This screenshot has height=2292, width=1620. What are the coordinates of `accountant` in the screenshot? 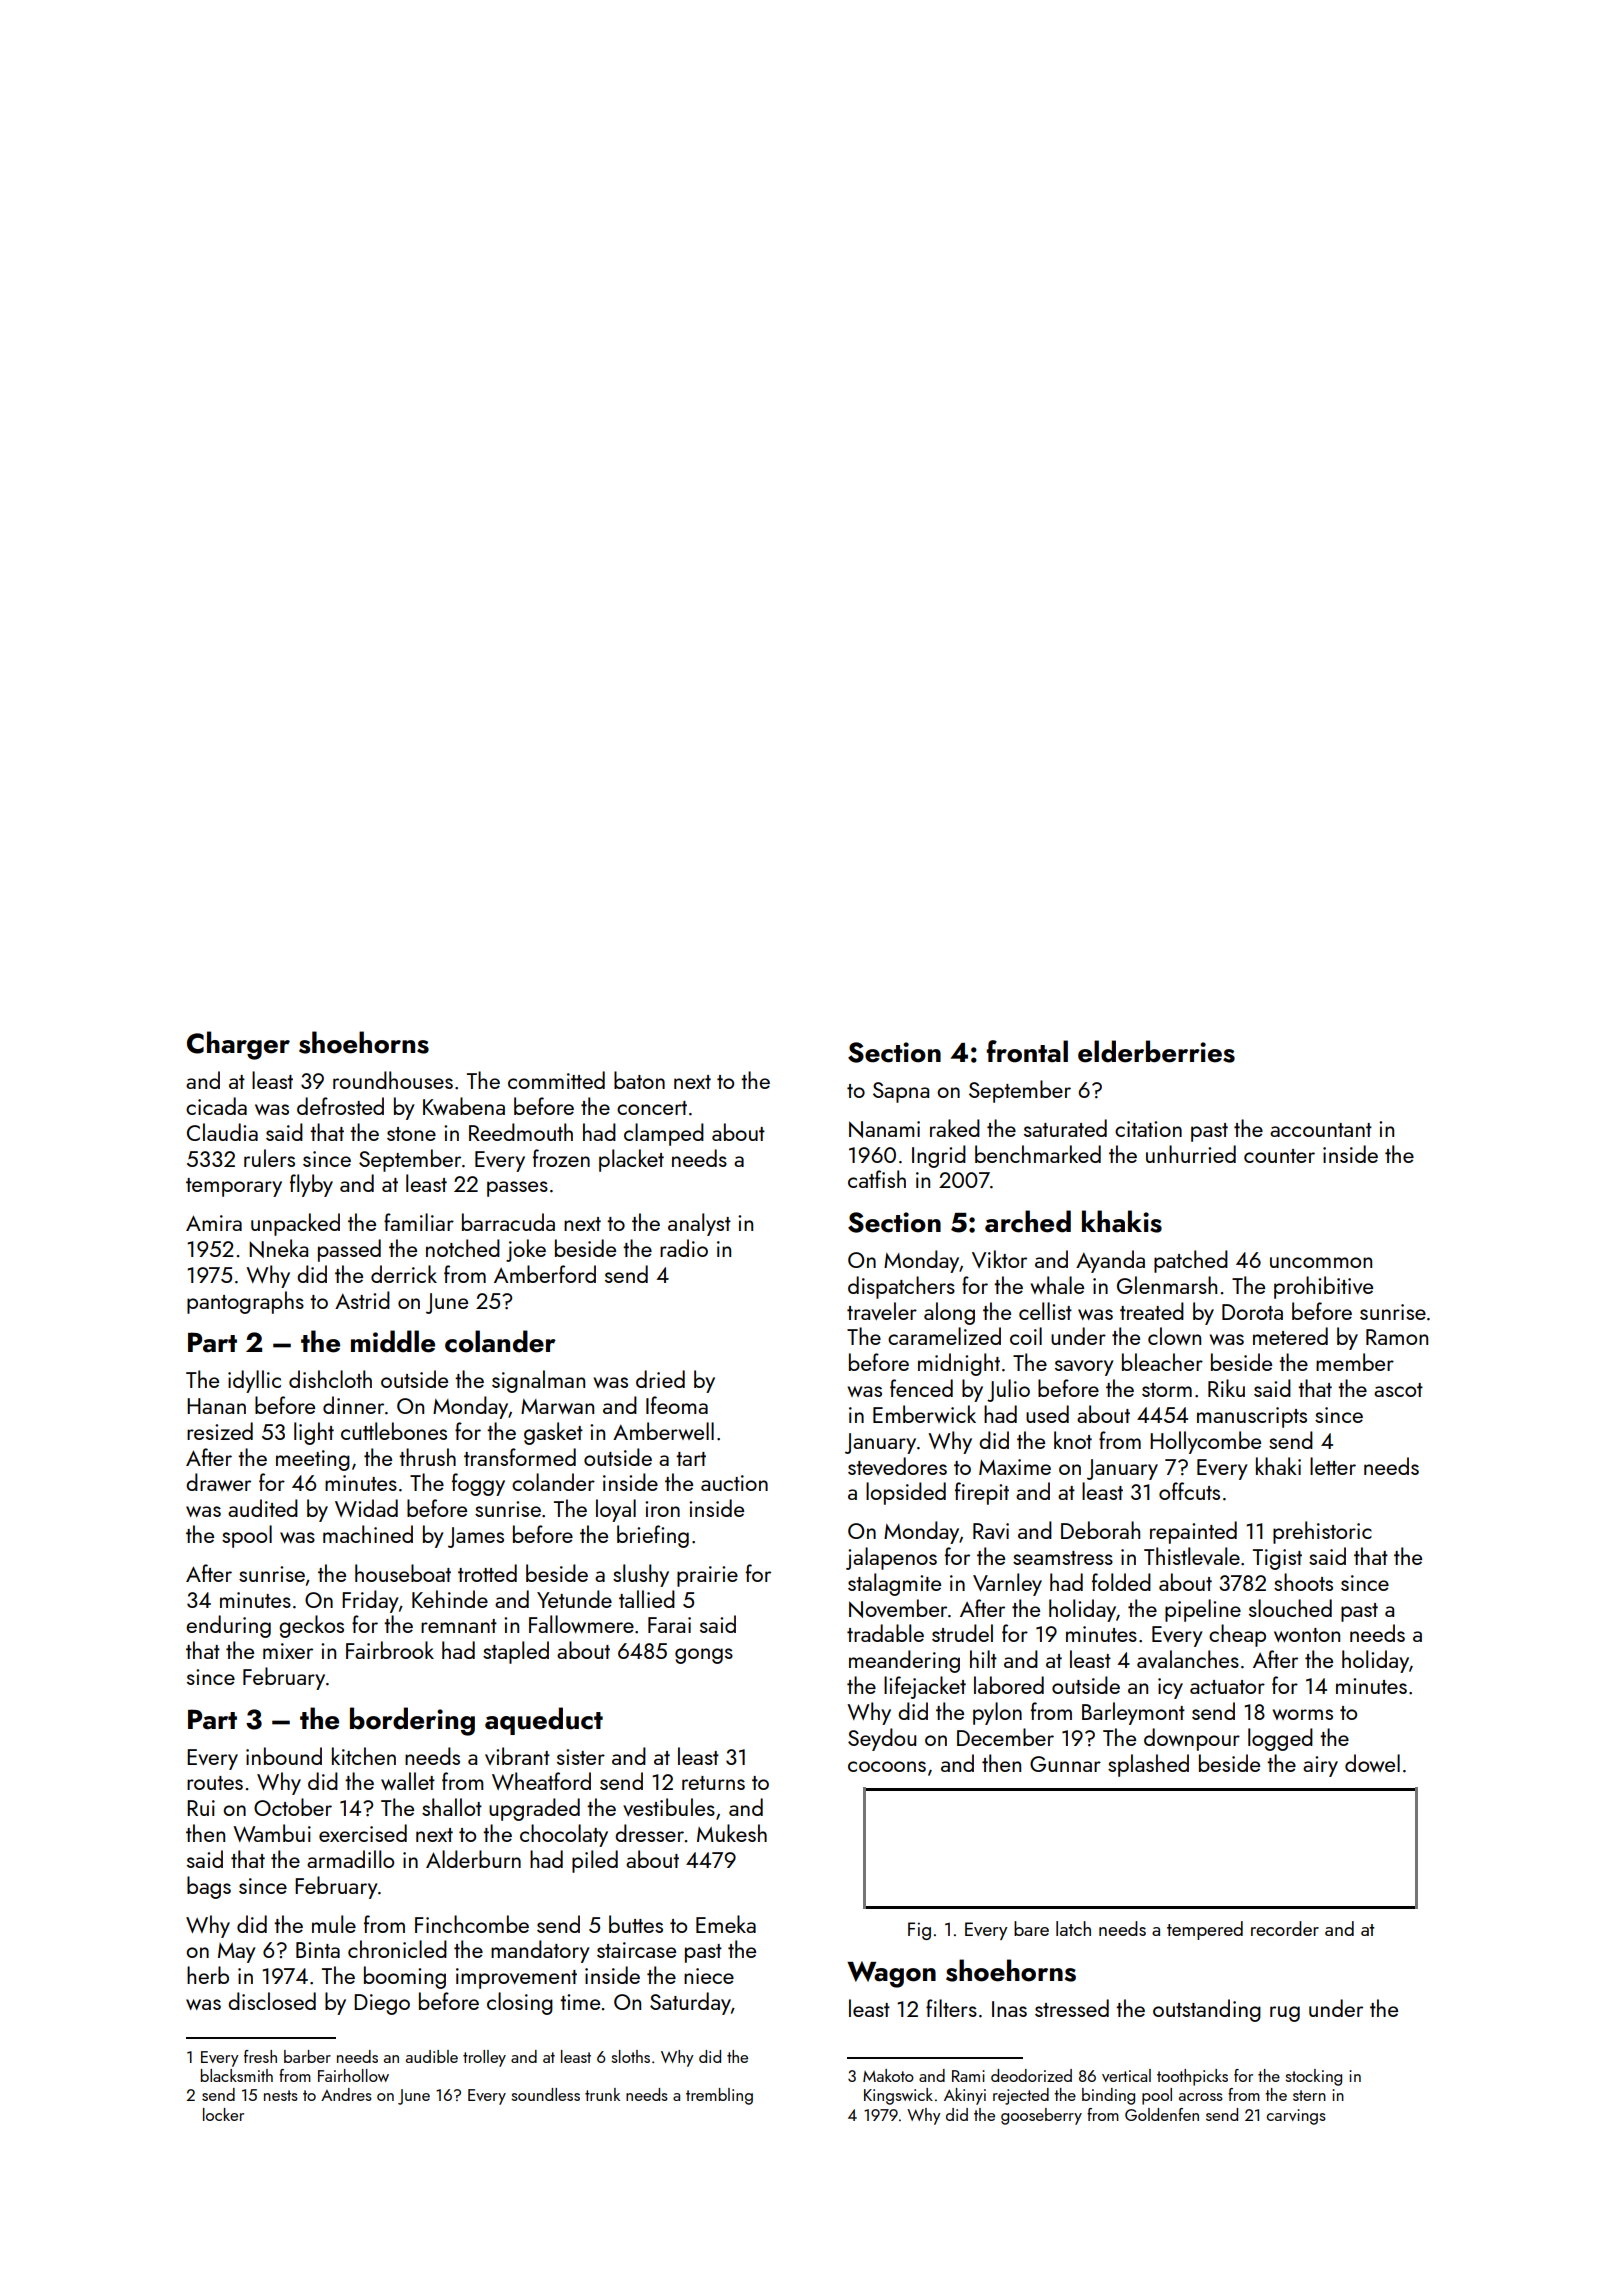 It's located at (1321, 1130).
